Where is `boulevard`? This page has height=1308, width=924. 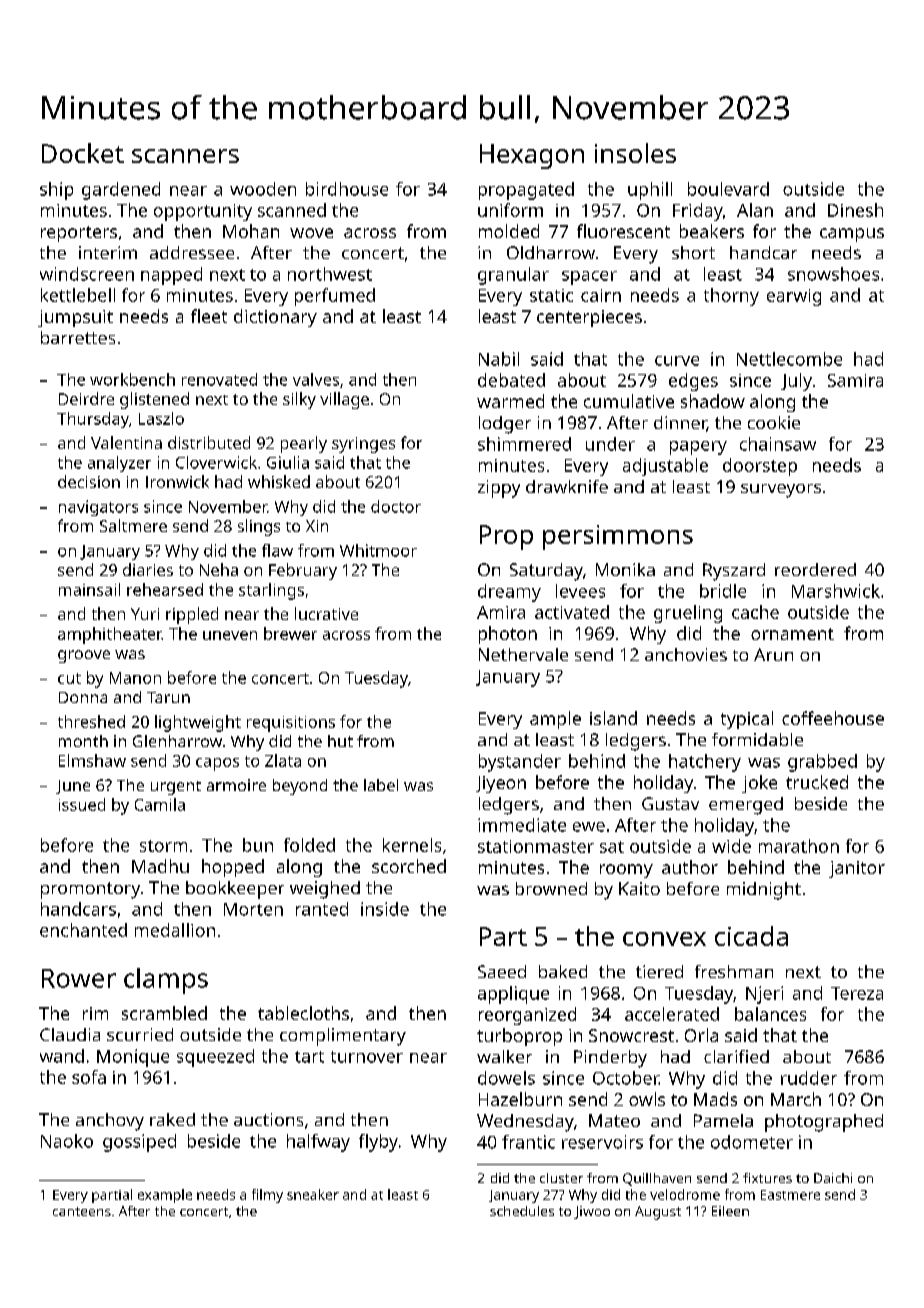 boulevard is located at coordinates (728, 189).
